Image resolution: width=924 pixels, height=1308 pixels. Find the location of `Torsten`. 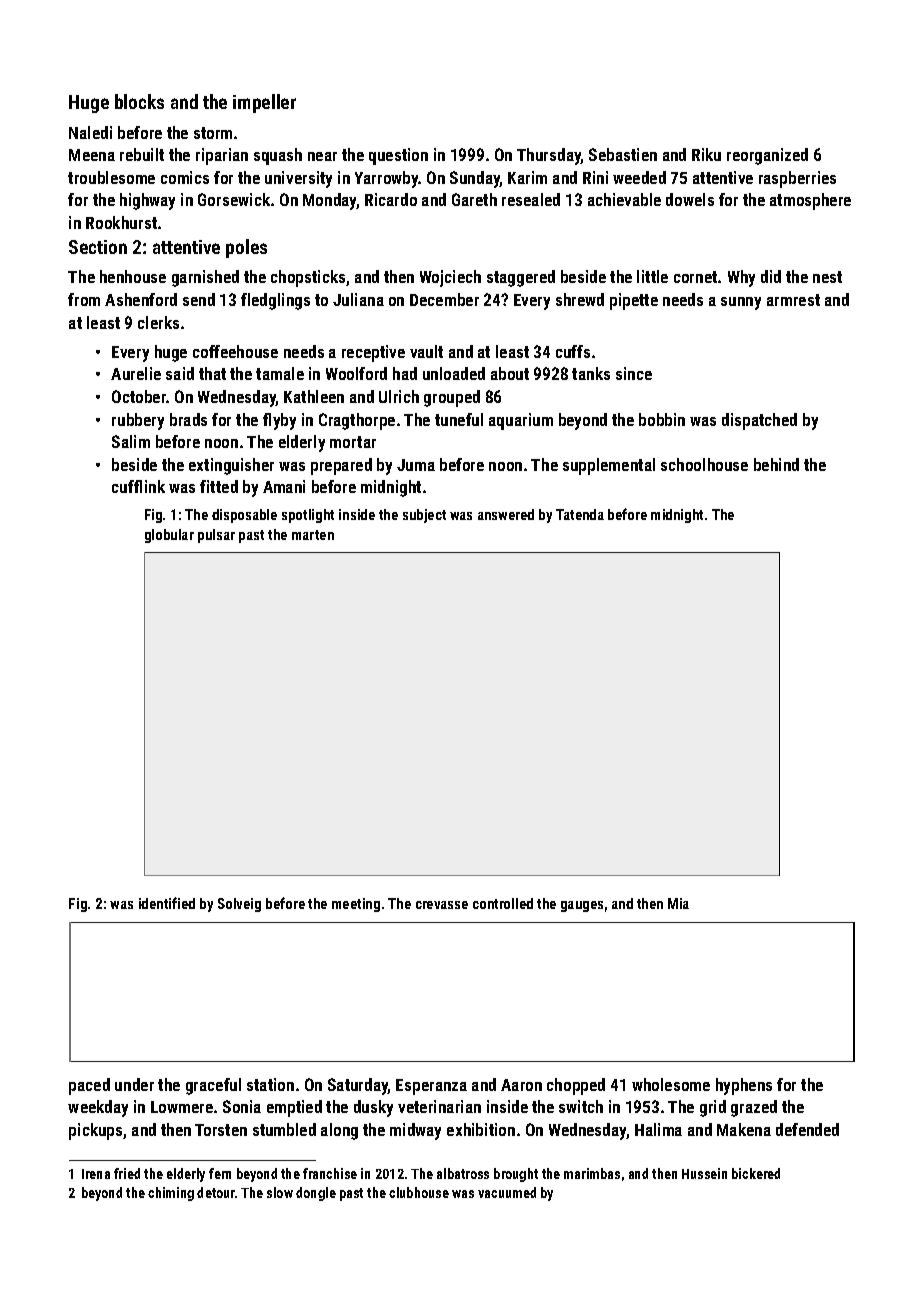

Torsten is located at coordinates (221, 1130).
